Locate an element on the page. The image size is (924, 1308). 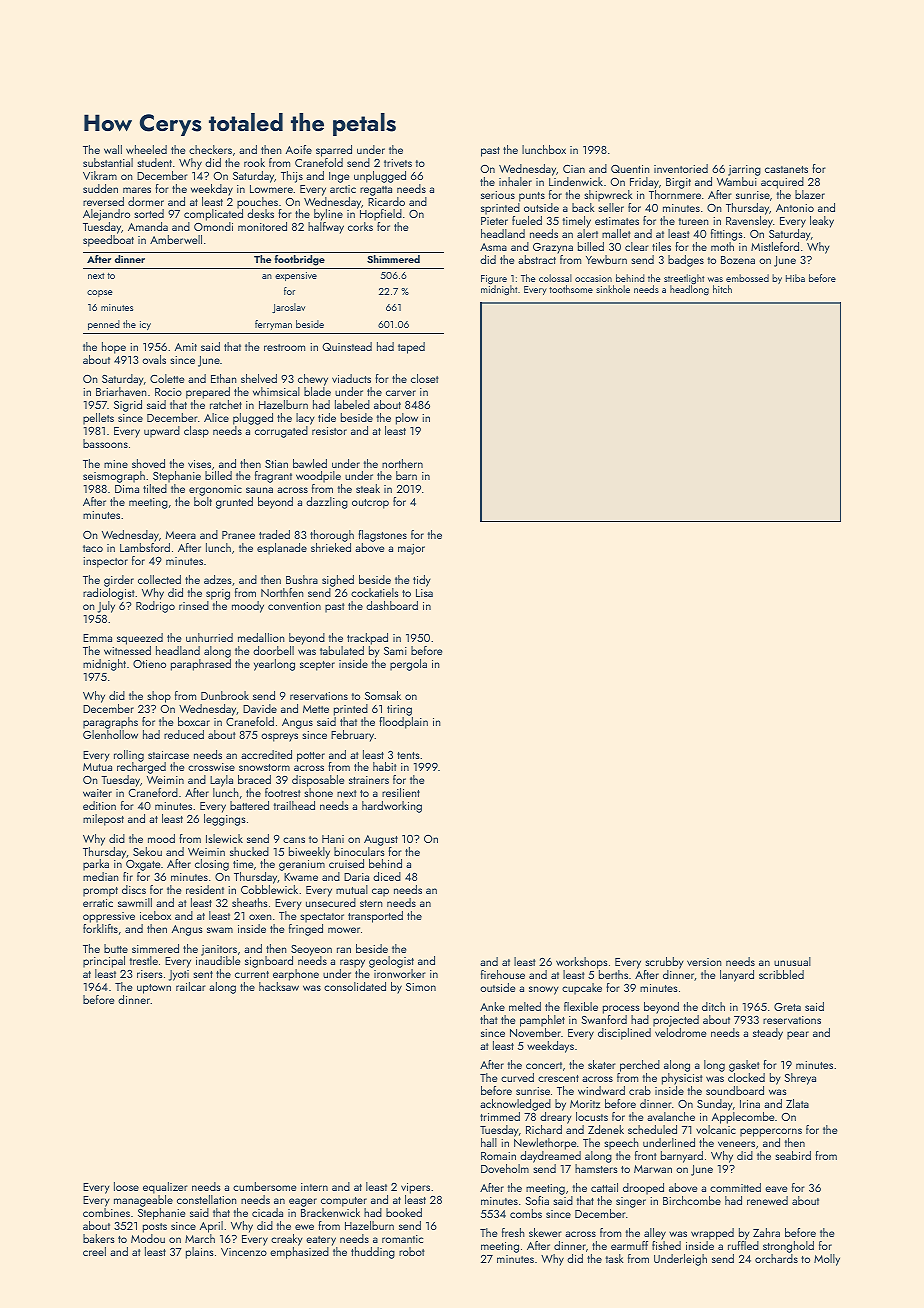
Hopfield is located at coordinates (381, 215).
